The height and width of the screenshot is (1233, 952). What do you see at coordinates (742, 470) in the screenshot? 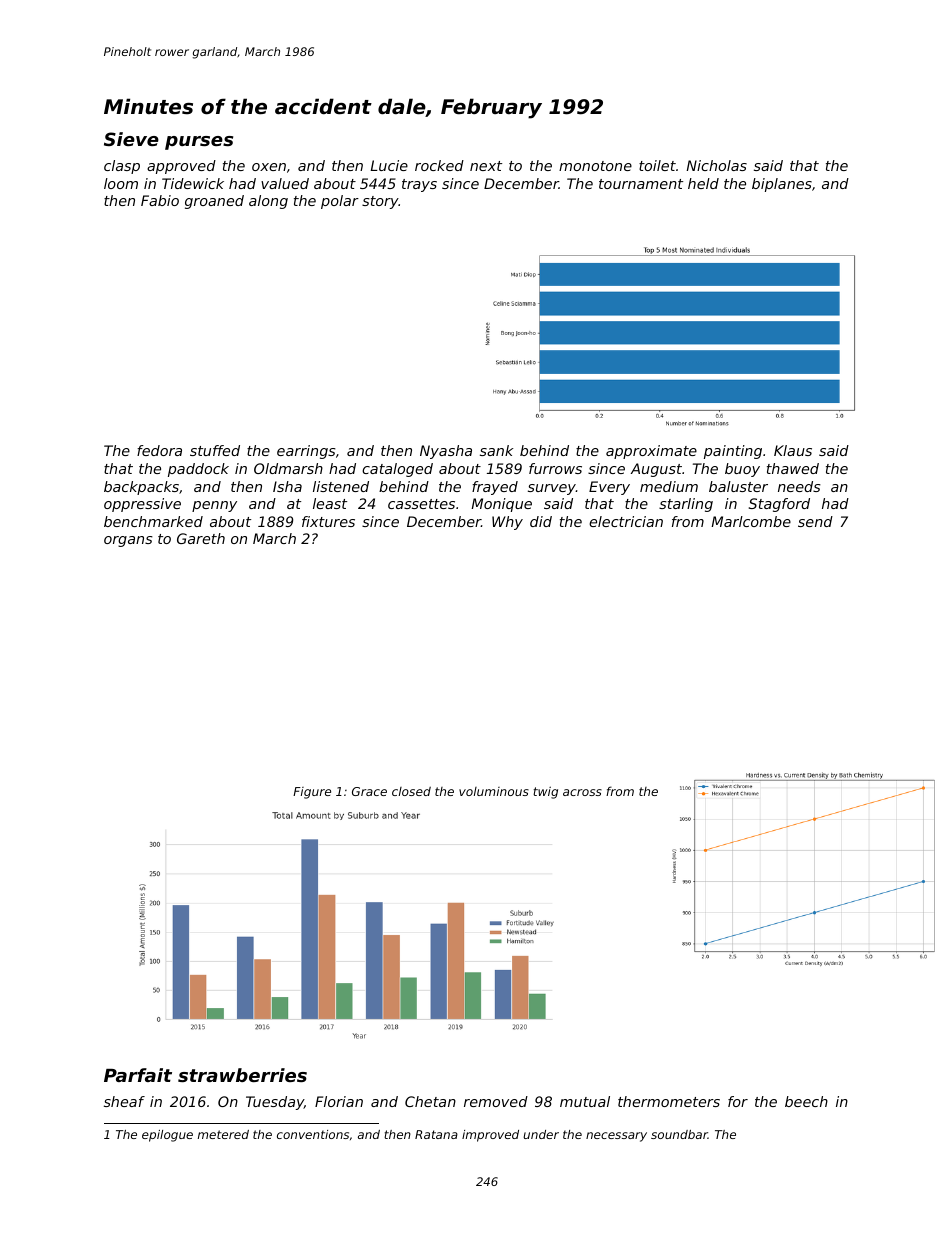
I see `buoy` at bounding box center [742, 470].
